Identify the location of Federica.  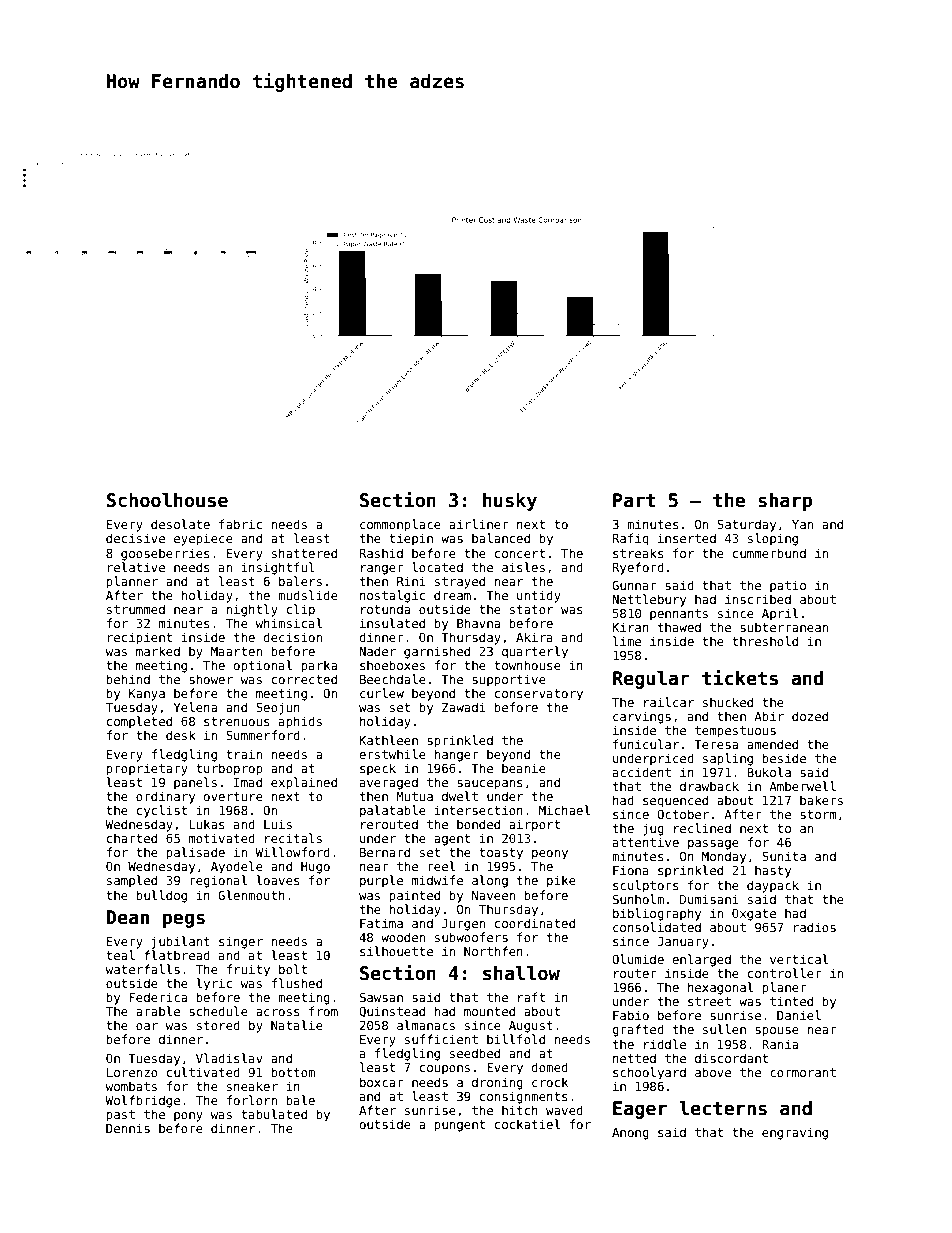
(158, 997).
